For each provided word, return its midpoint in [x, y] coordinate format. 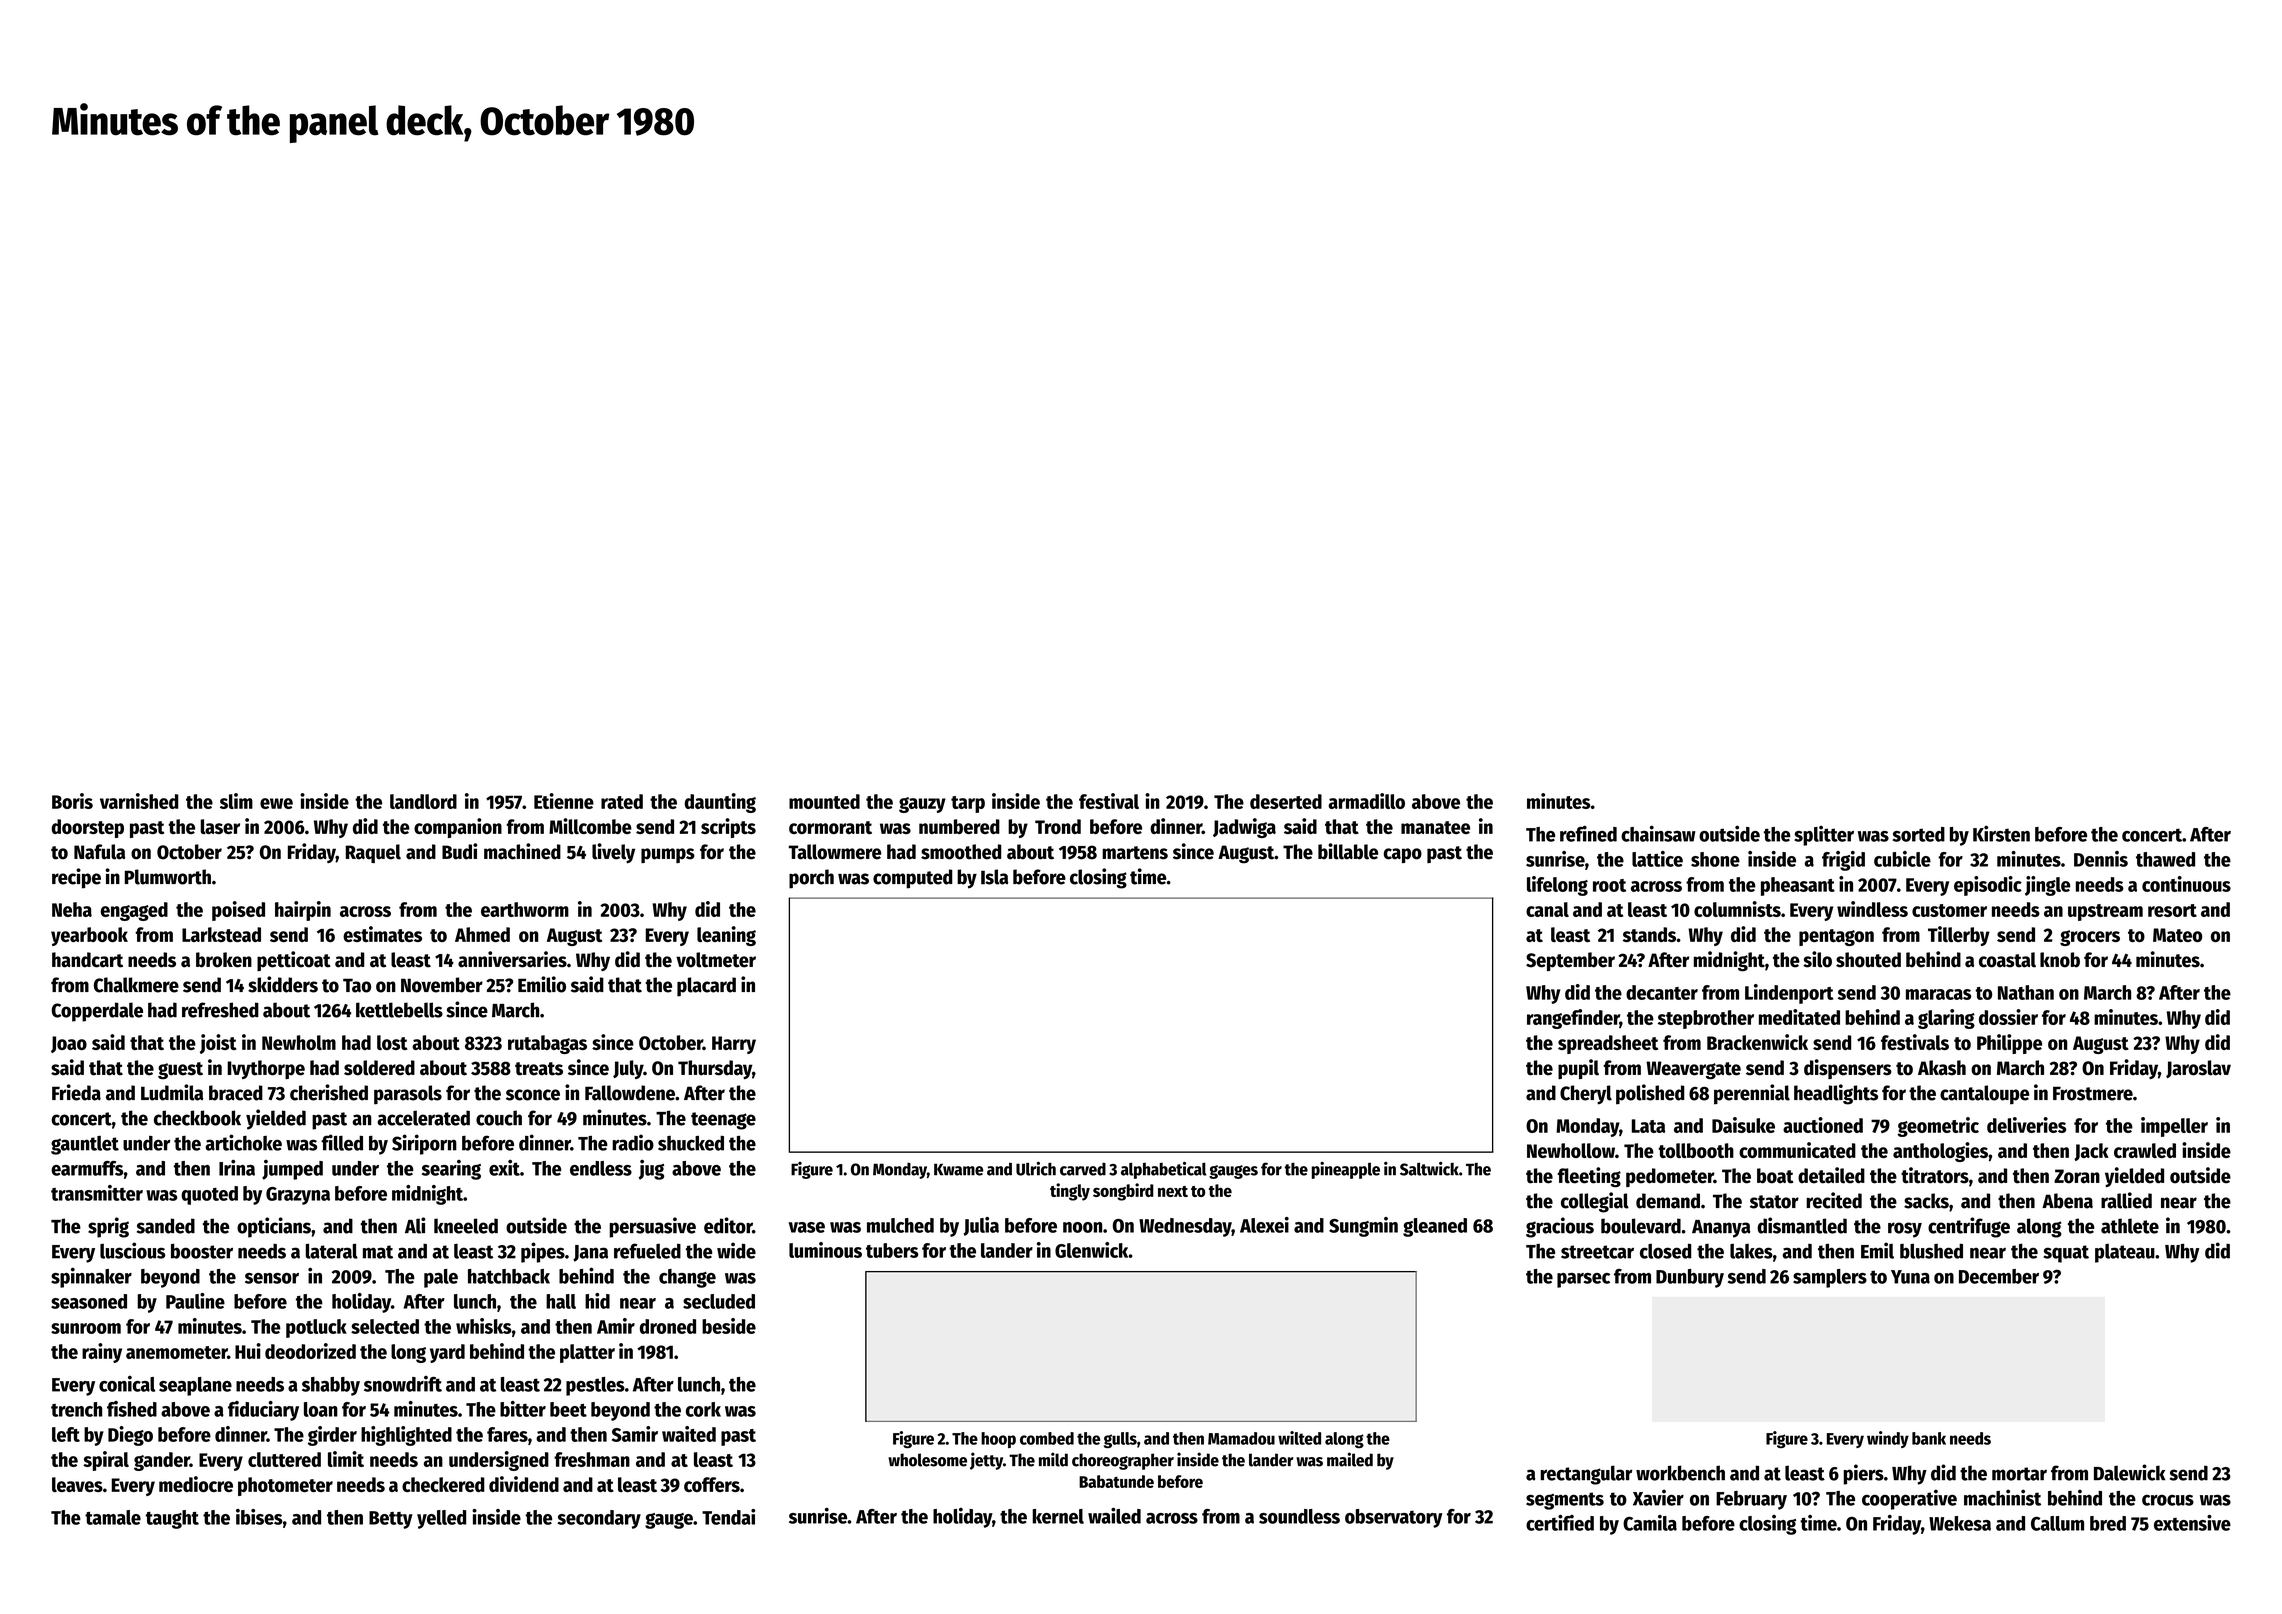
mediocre [196, 1484]
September [1570, 961]
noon [1082, 1227]
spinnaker [91, 1277]
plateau [2125, 1253]
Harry [734, 1045]
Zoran [2077, 1176]
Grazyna [298, 1196]
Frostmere [2093, 1093]
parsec [1583, 1280]
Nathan [2026, 992]
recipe [76, 878]
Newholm [299, 1042]
